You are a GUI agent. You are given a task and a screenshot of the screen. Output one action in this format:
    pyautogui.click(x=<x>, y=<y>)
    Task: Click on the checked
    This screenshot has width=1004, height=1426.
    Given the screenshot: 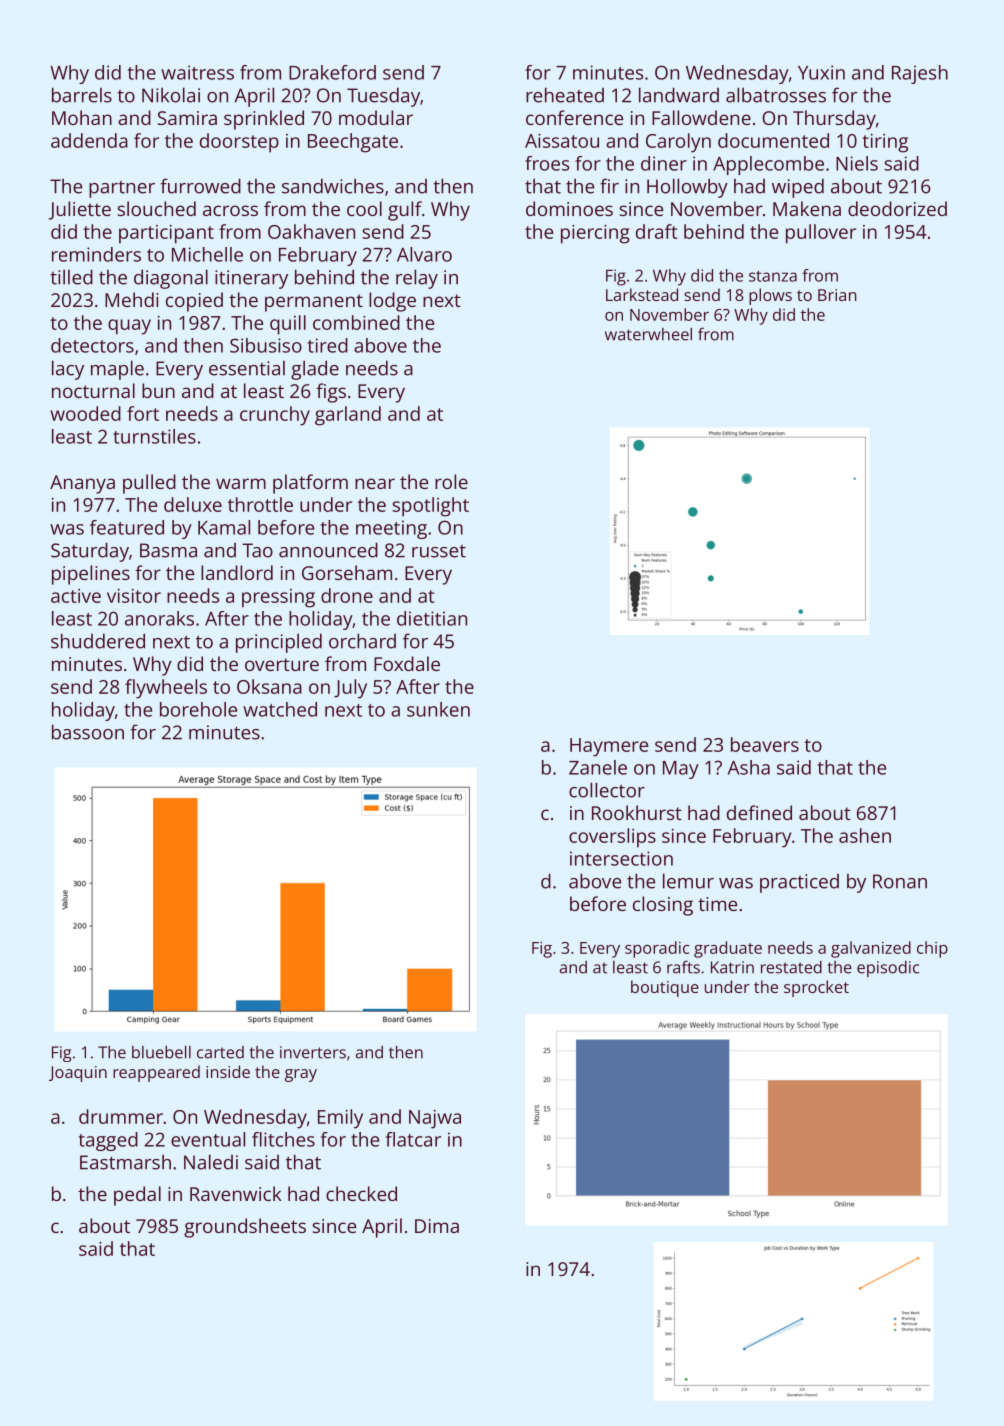 What is the action you would take?
    pyautogui.click(x=361, y=1193)
